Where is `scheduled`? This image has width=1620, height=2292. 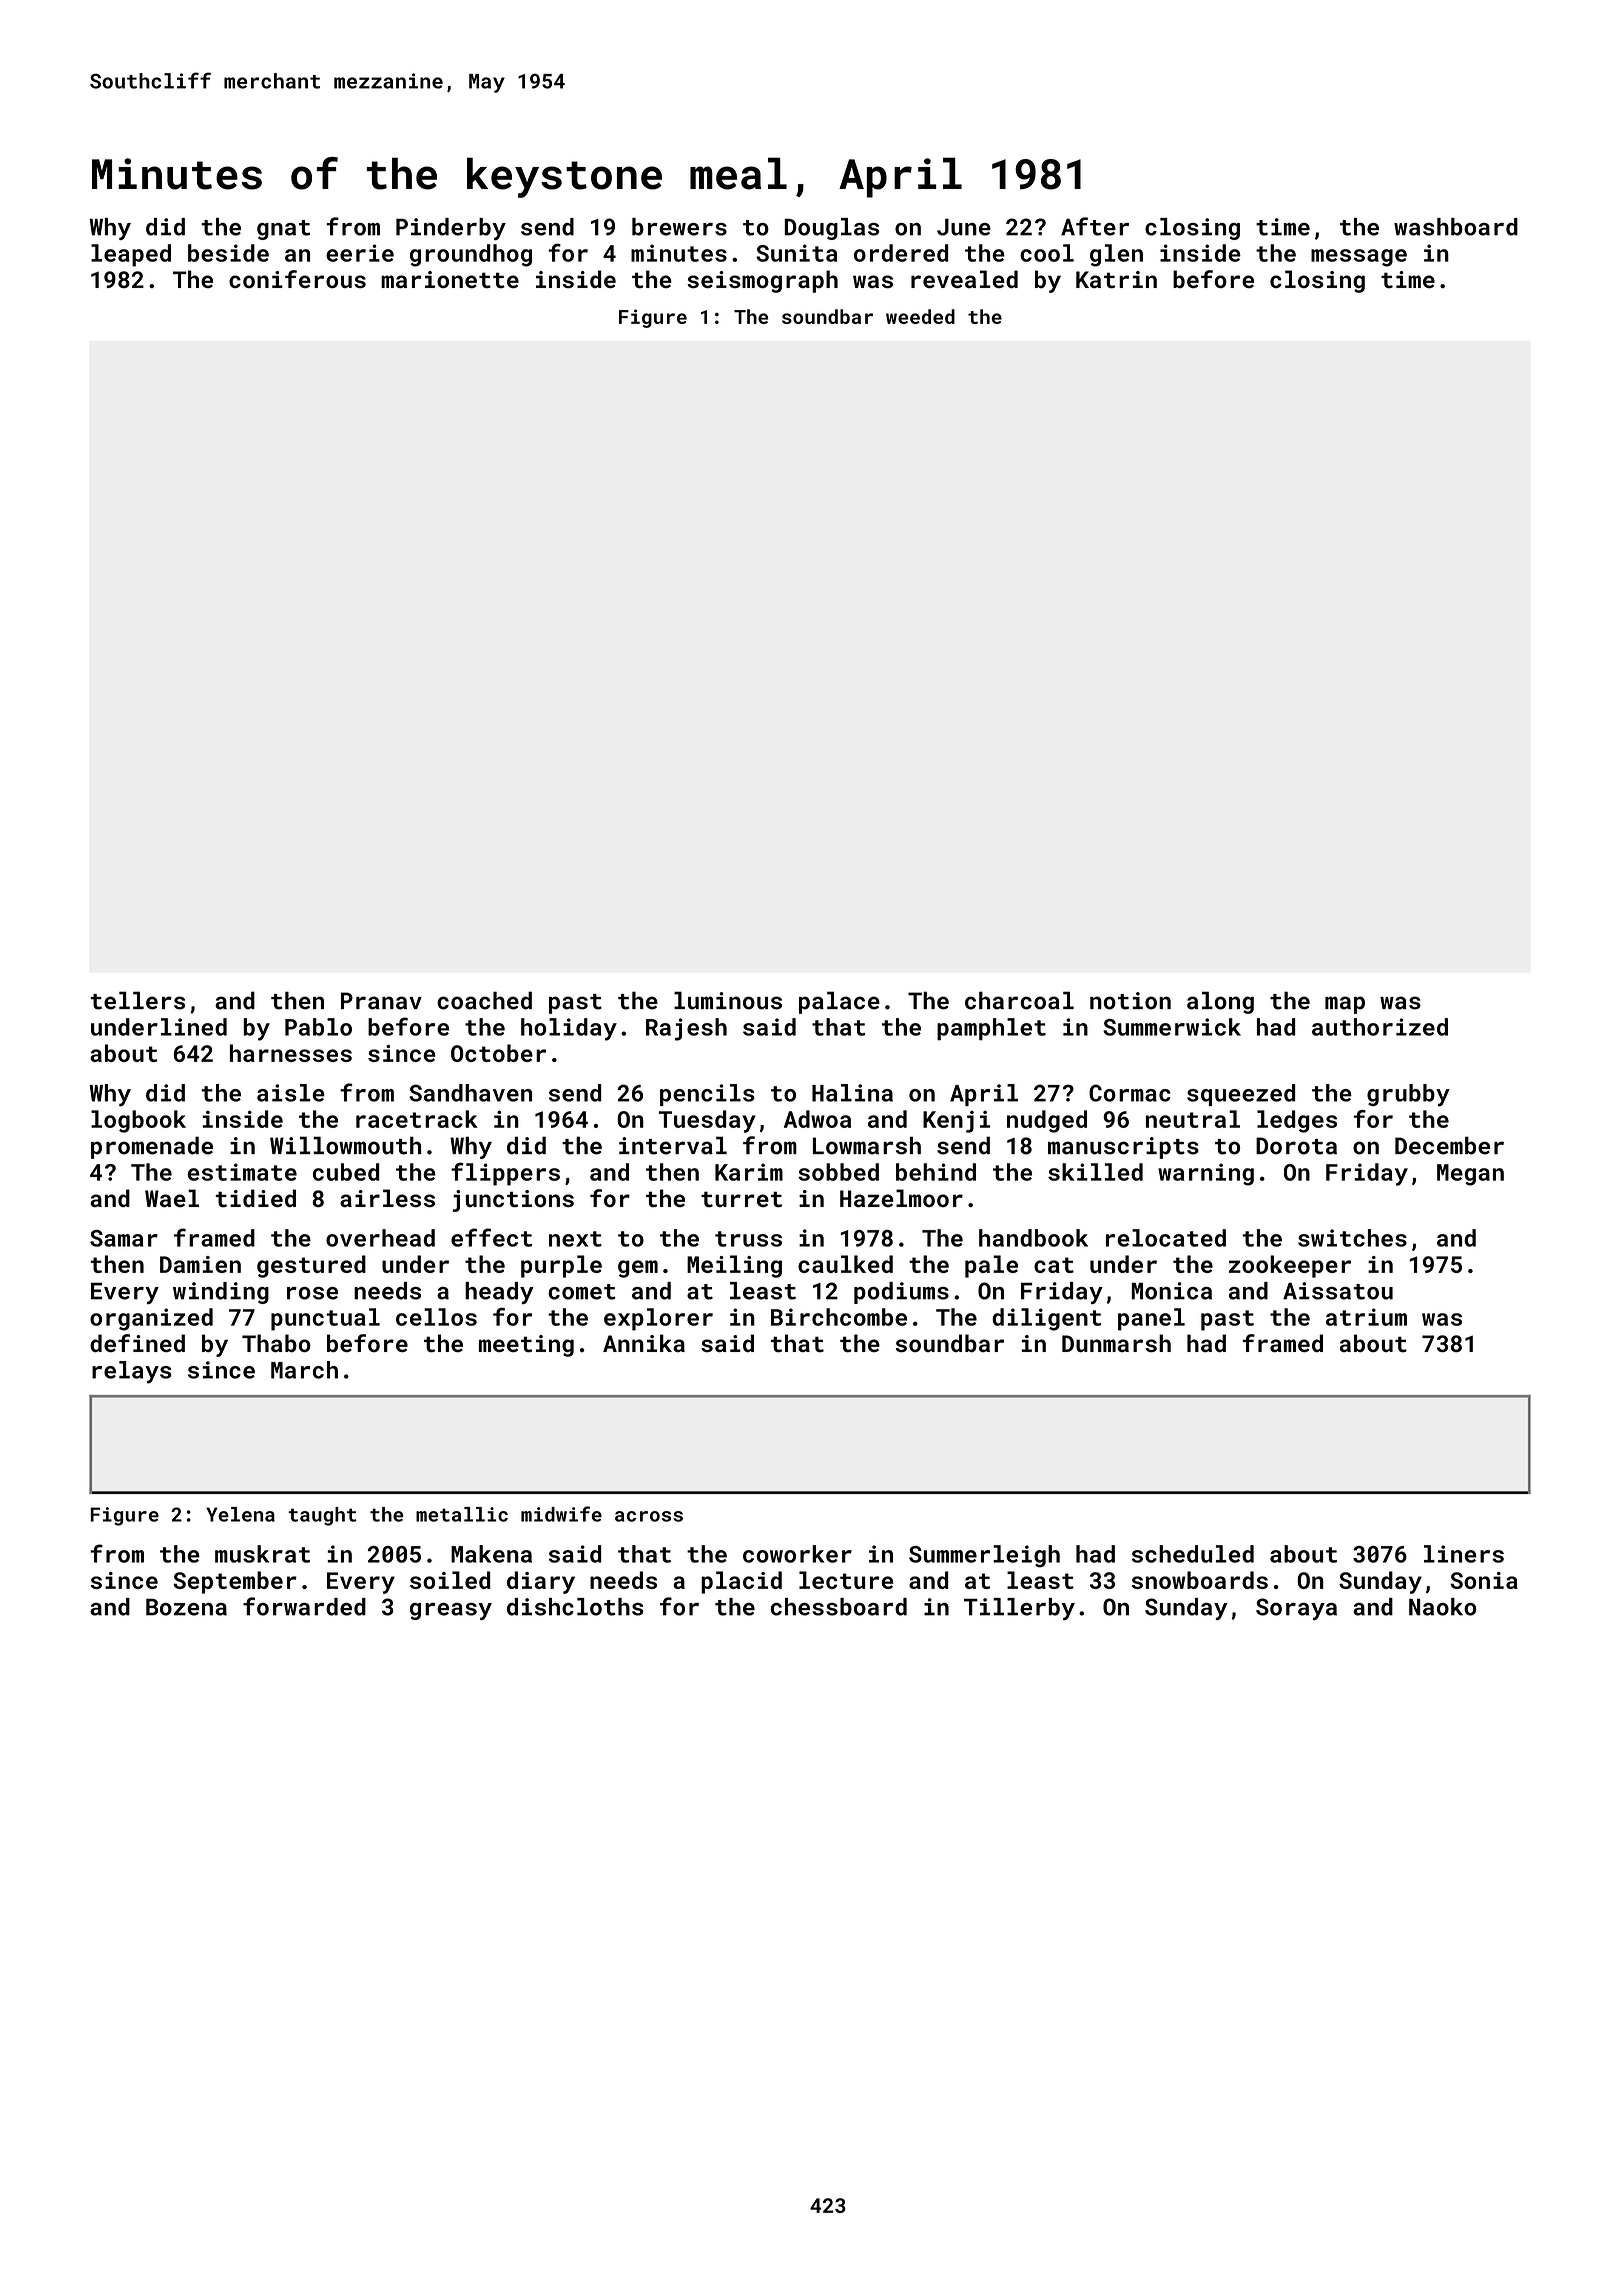
scheduled is located at coordinates (1193, 1554).
